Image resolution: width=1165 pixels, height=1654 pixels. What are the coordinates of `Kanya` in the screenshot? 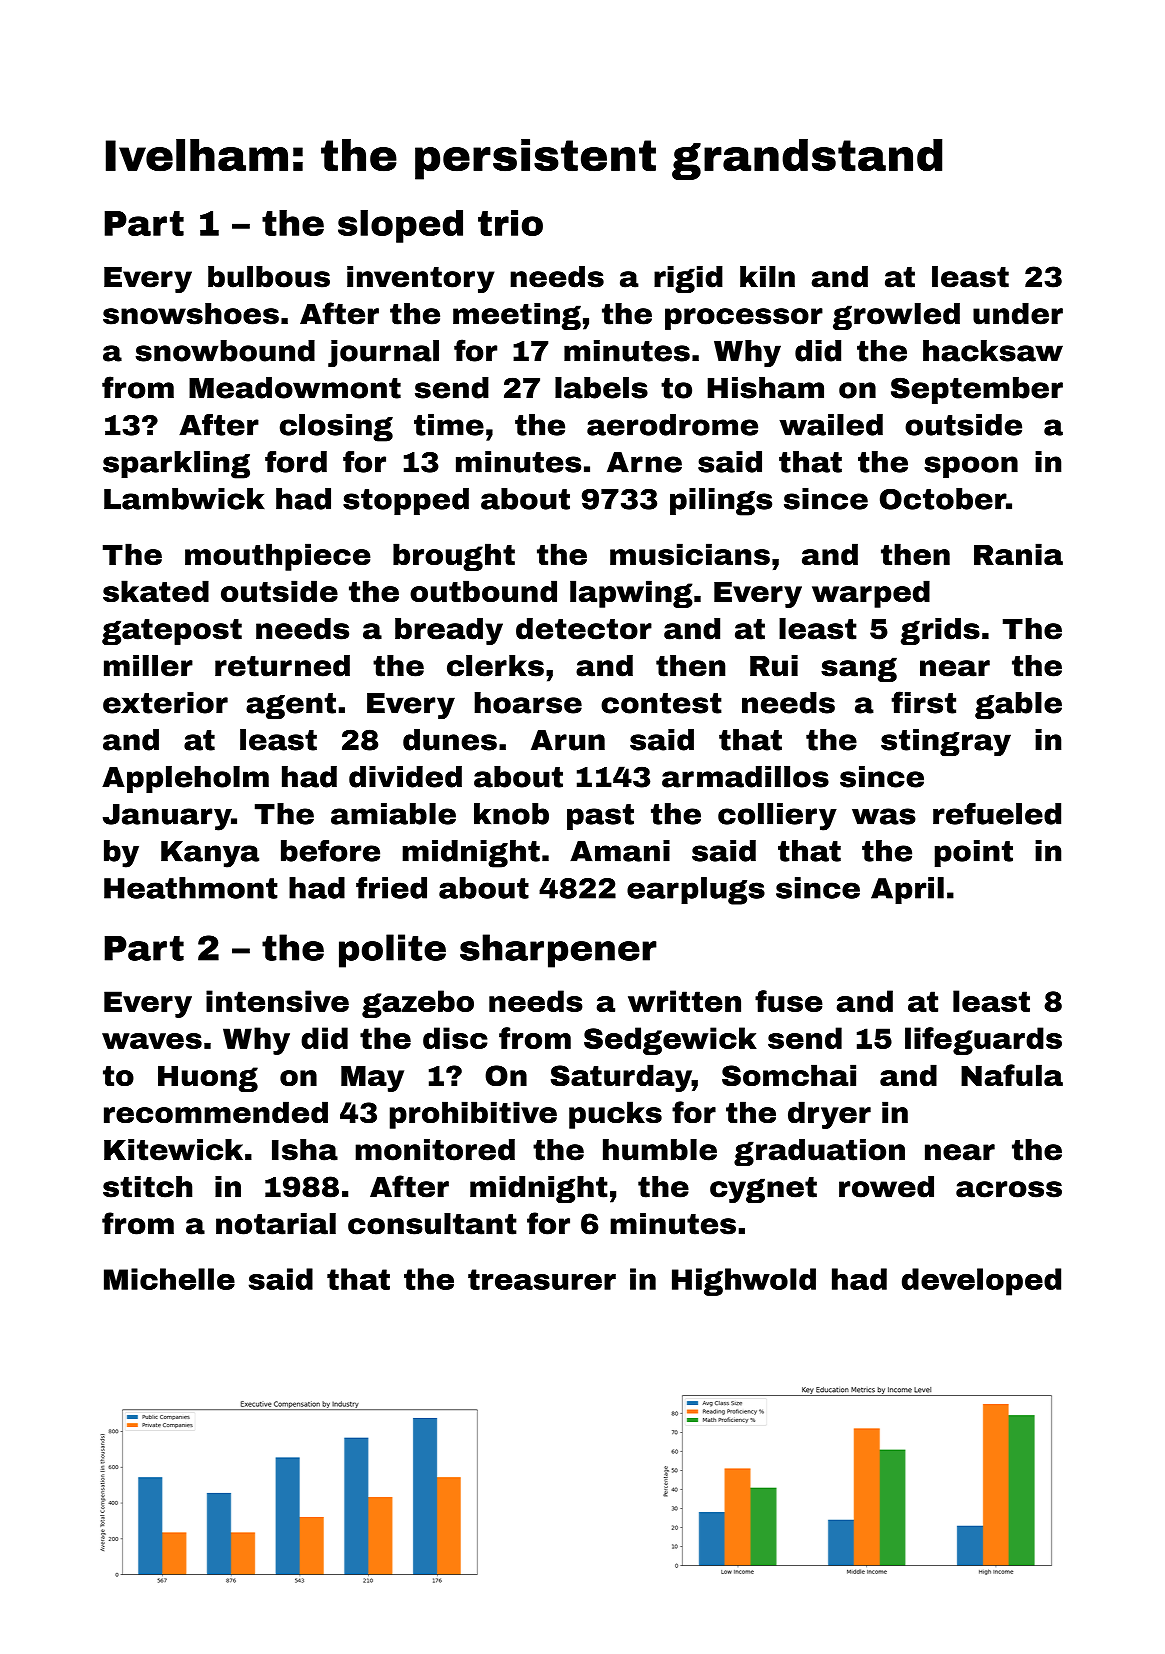 It's located at (210, 854).
